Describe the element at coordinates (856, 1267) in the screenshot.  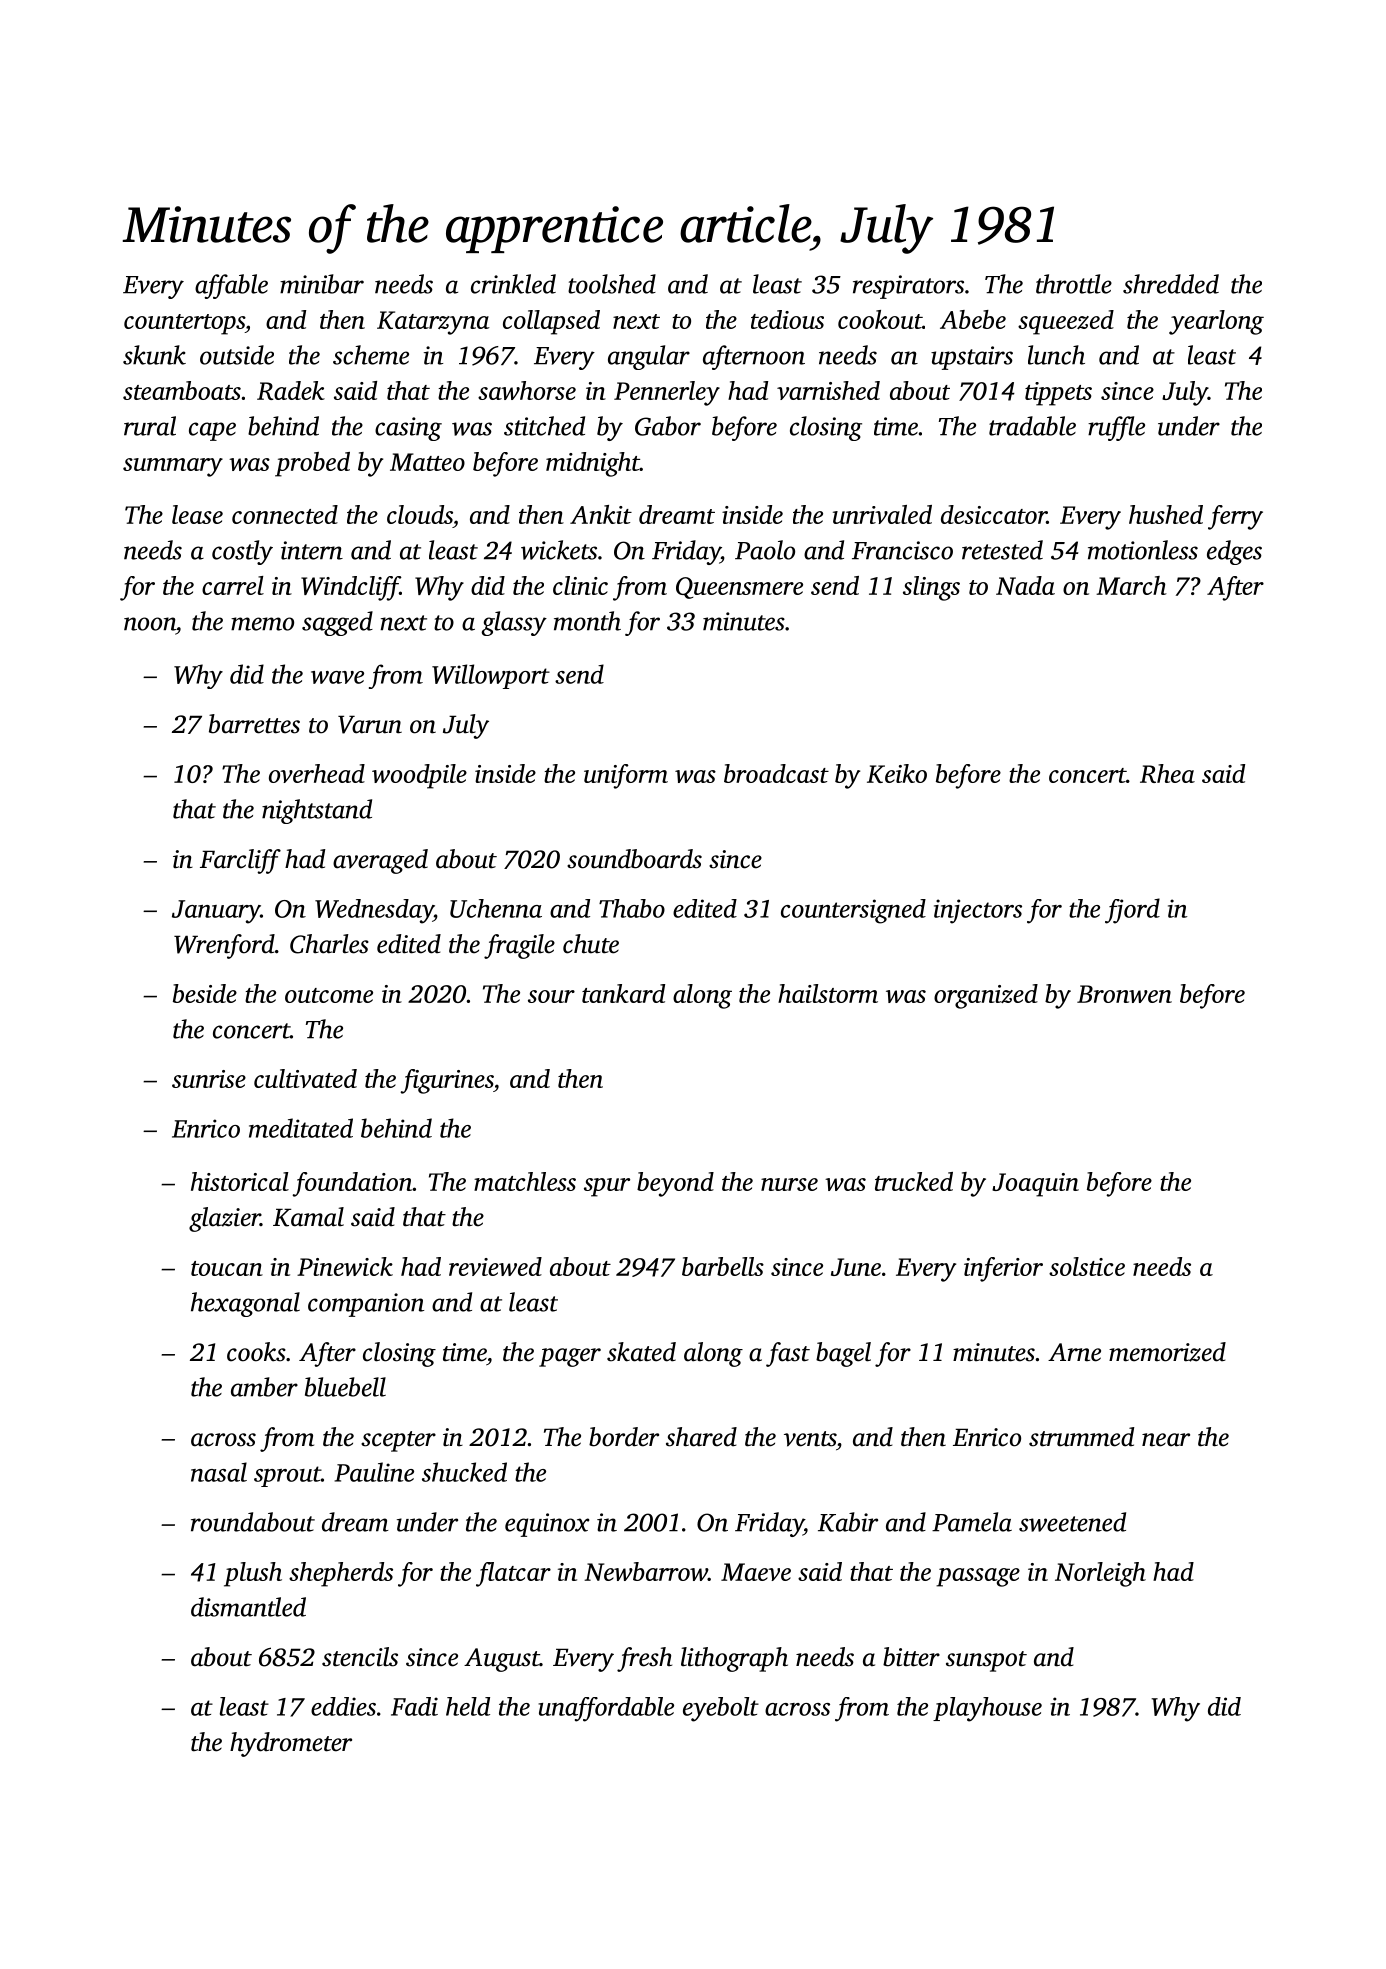
I see `June` at that location.
